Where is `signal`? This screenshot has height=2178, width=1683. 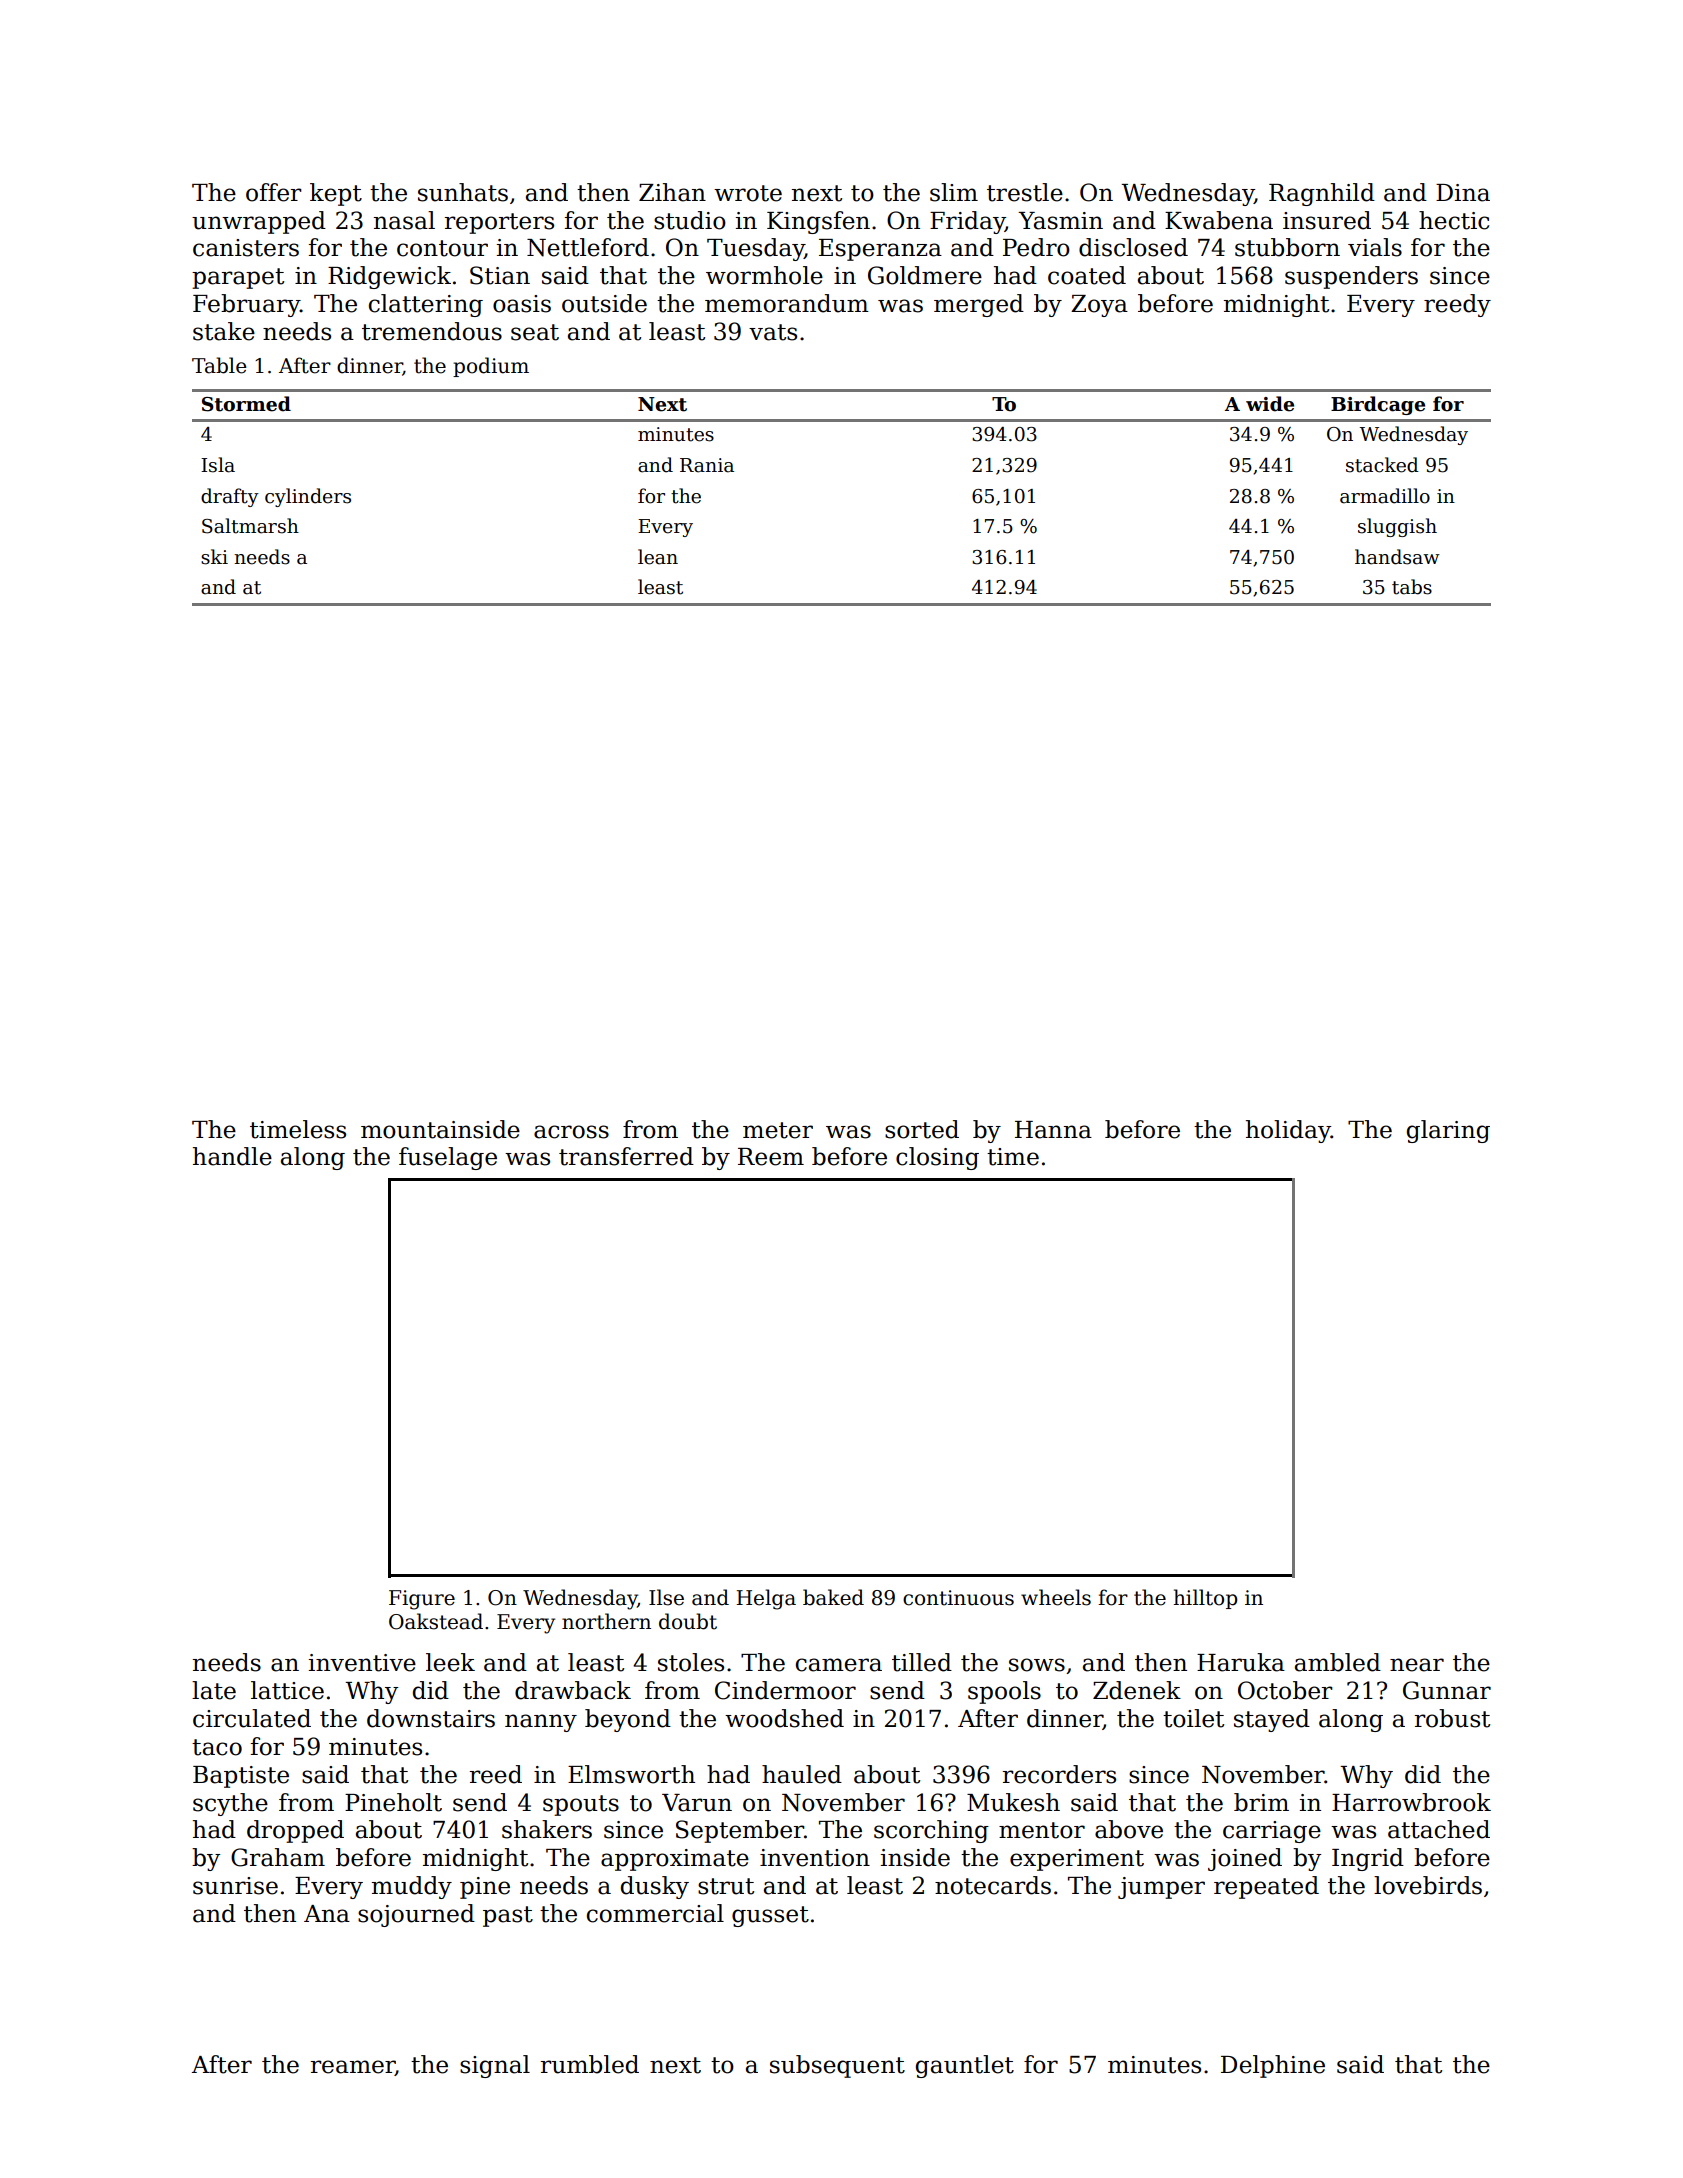 signal is located at coordinates (495, 2066).
